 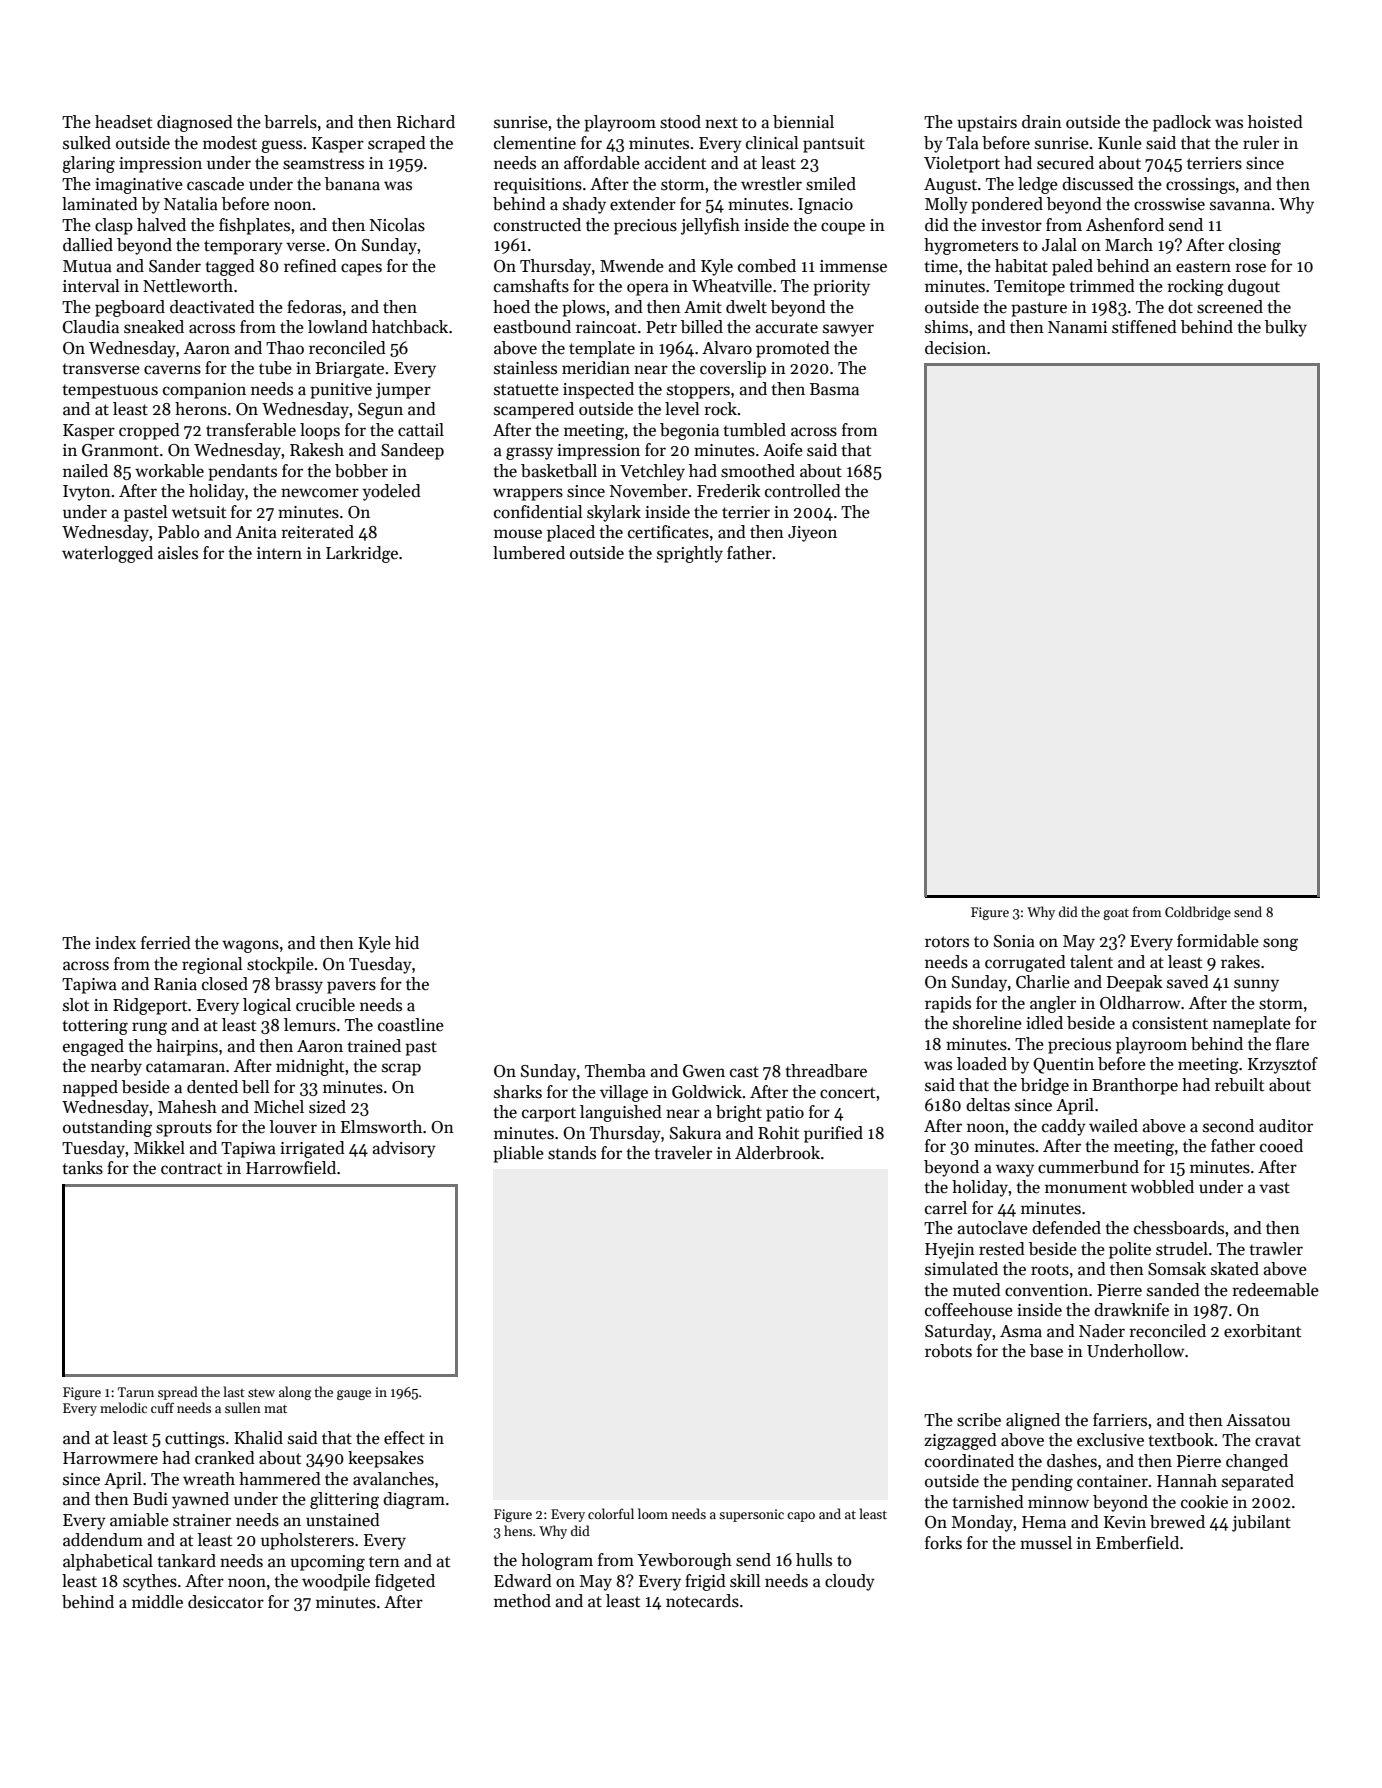 I want to click on keepsakes, so click(x=386, y=1459).
